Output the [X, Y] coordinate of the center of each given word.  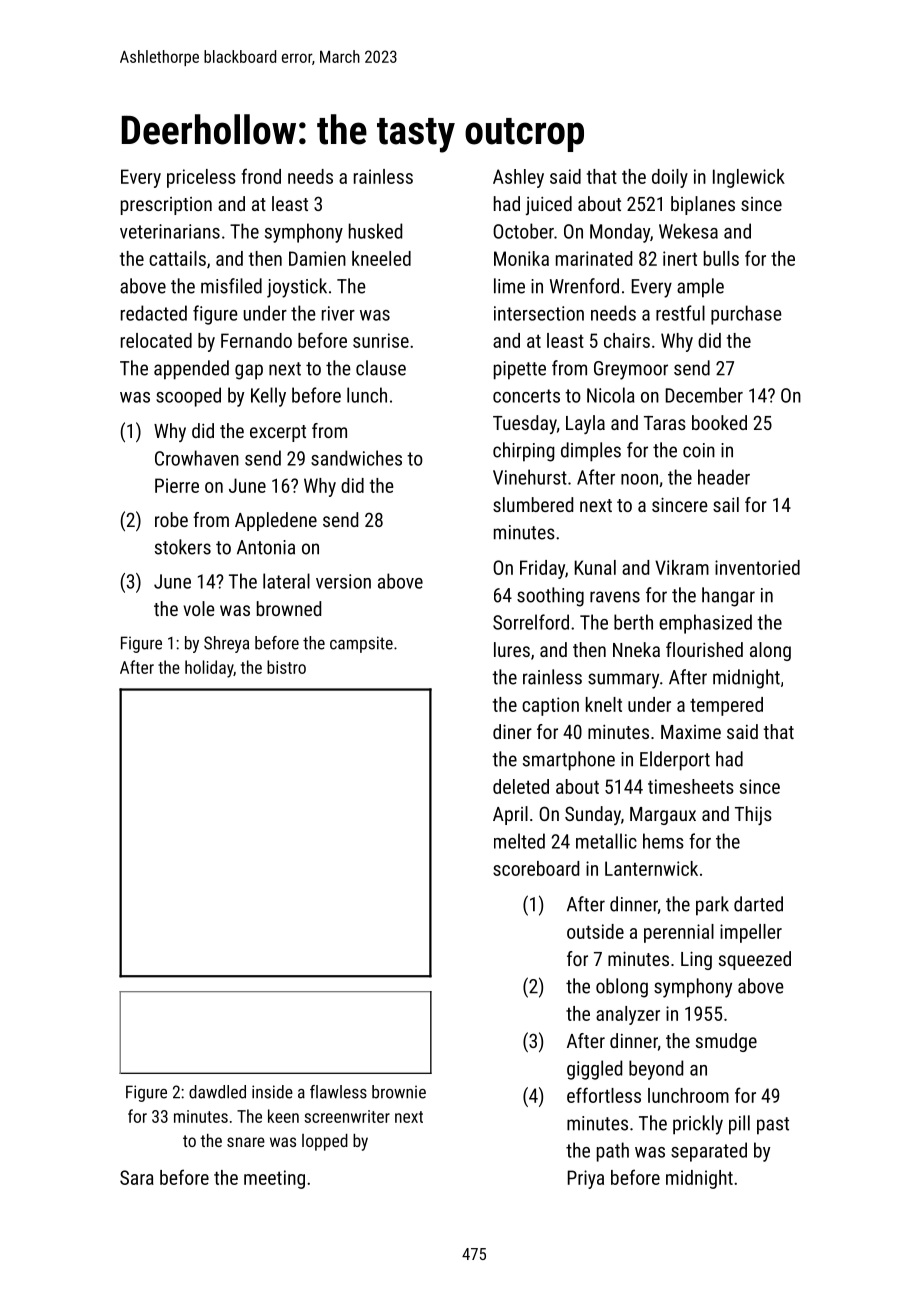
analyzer [628, 1015]
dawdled [217, 1092]
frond [261, 176]
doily [670, 178]
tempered [726, 706]
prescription [166, 206]
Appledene [276, 521]
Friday [542, 569]
